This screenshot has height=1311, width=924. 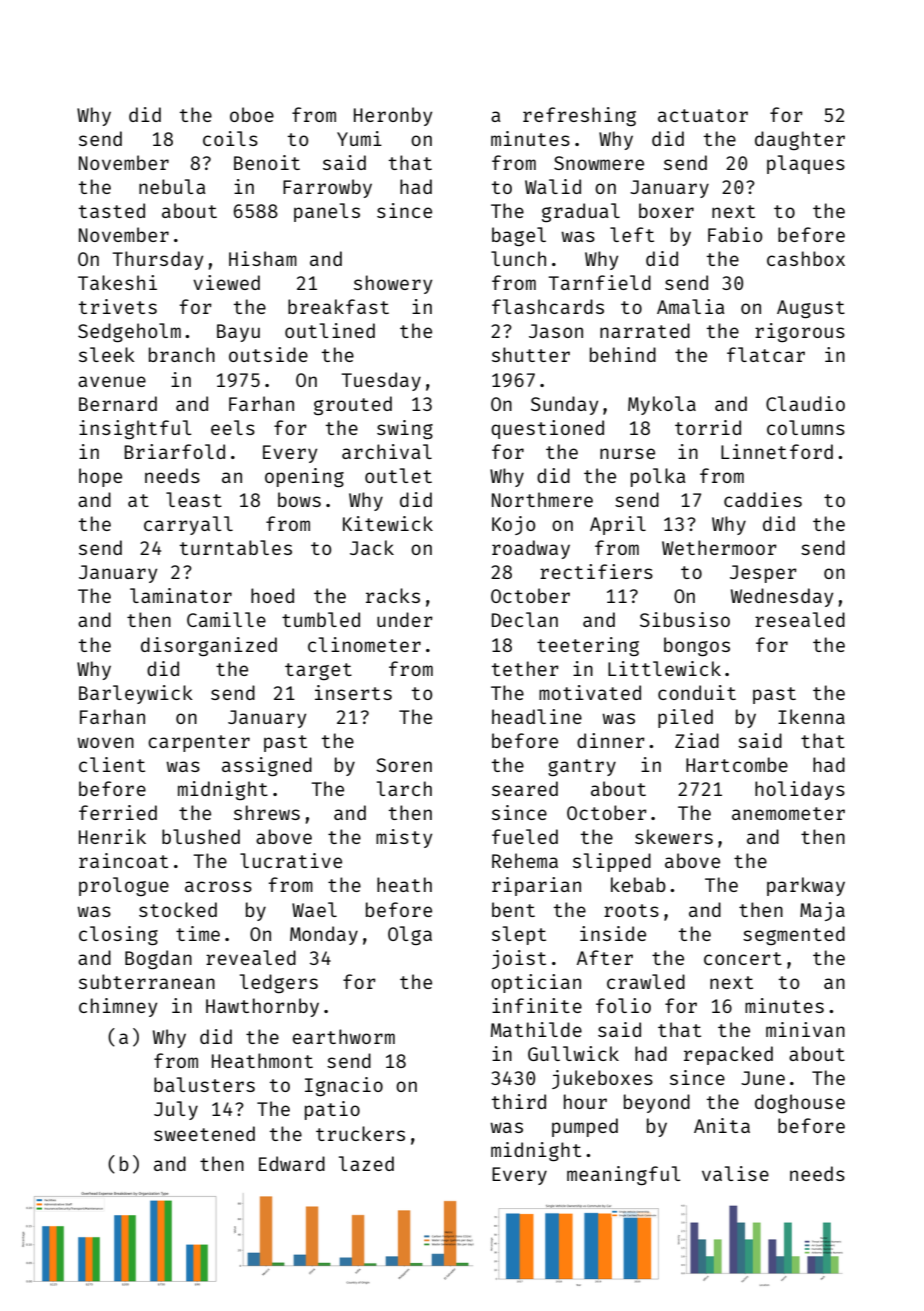 What do you see at coordinates (393, 116) in the screenshot?
I see `Heronby` at bounding box center [393, 116].
